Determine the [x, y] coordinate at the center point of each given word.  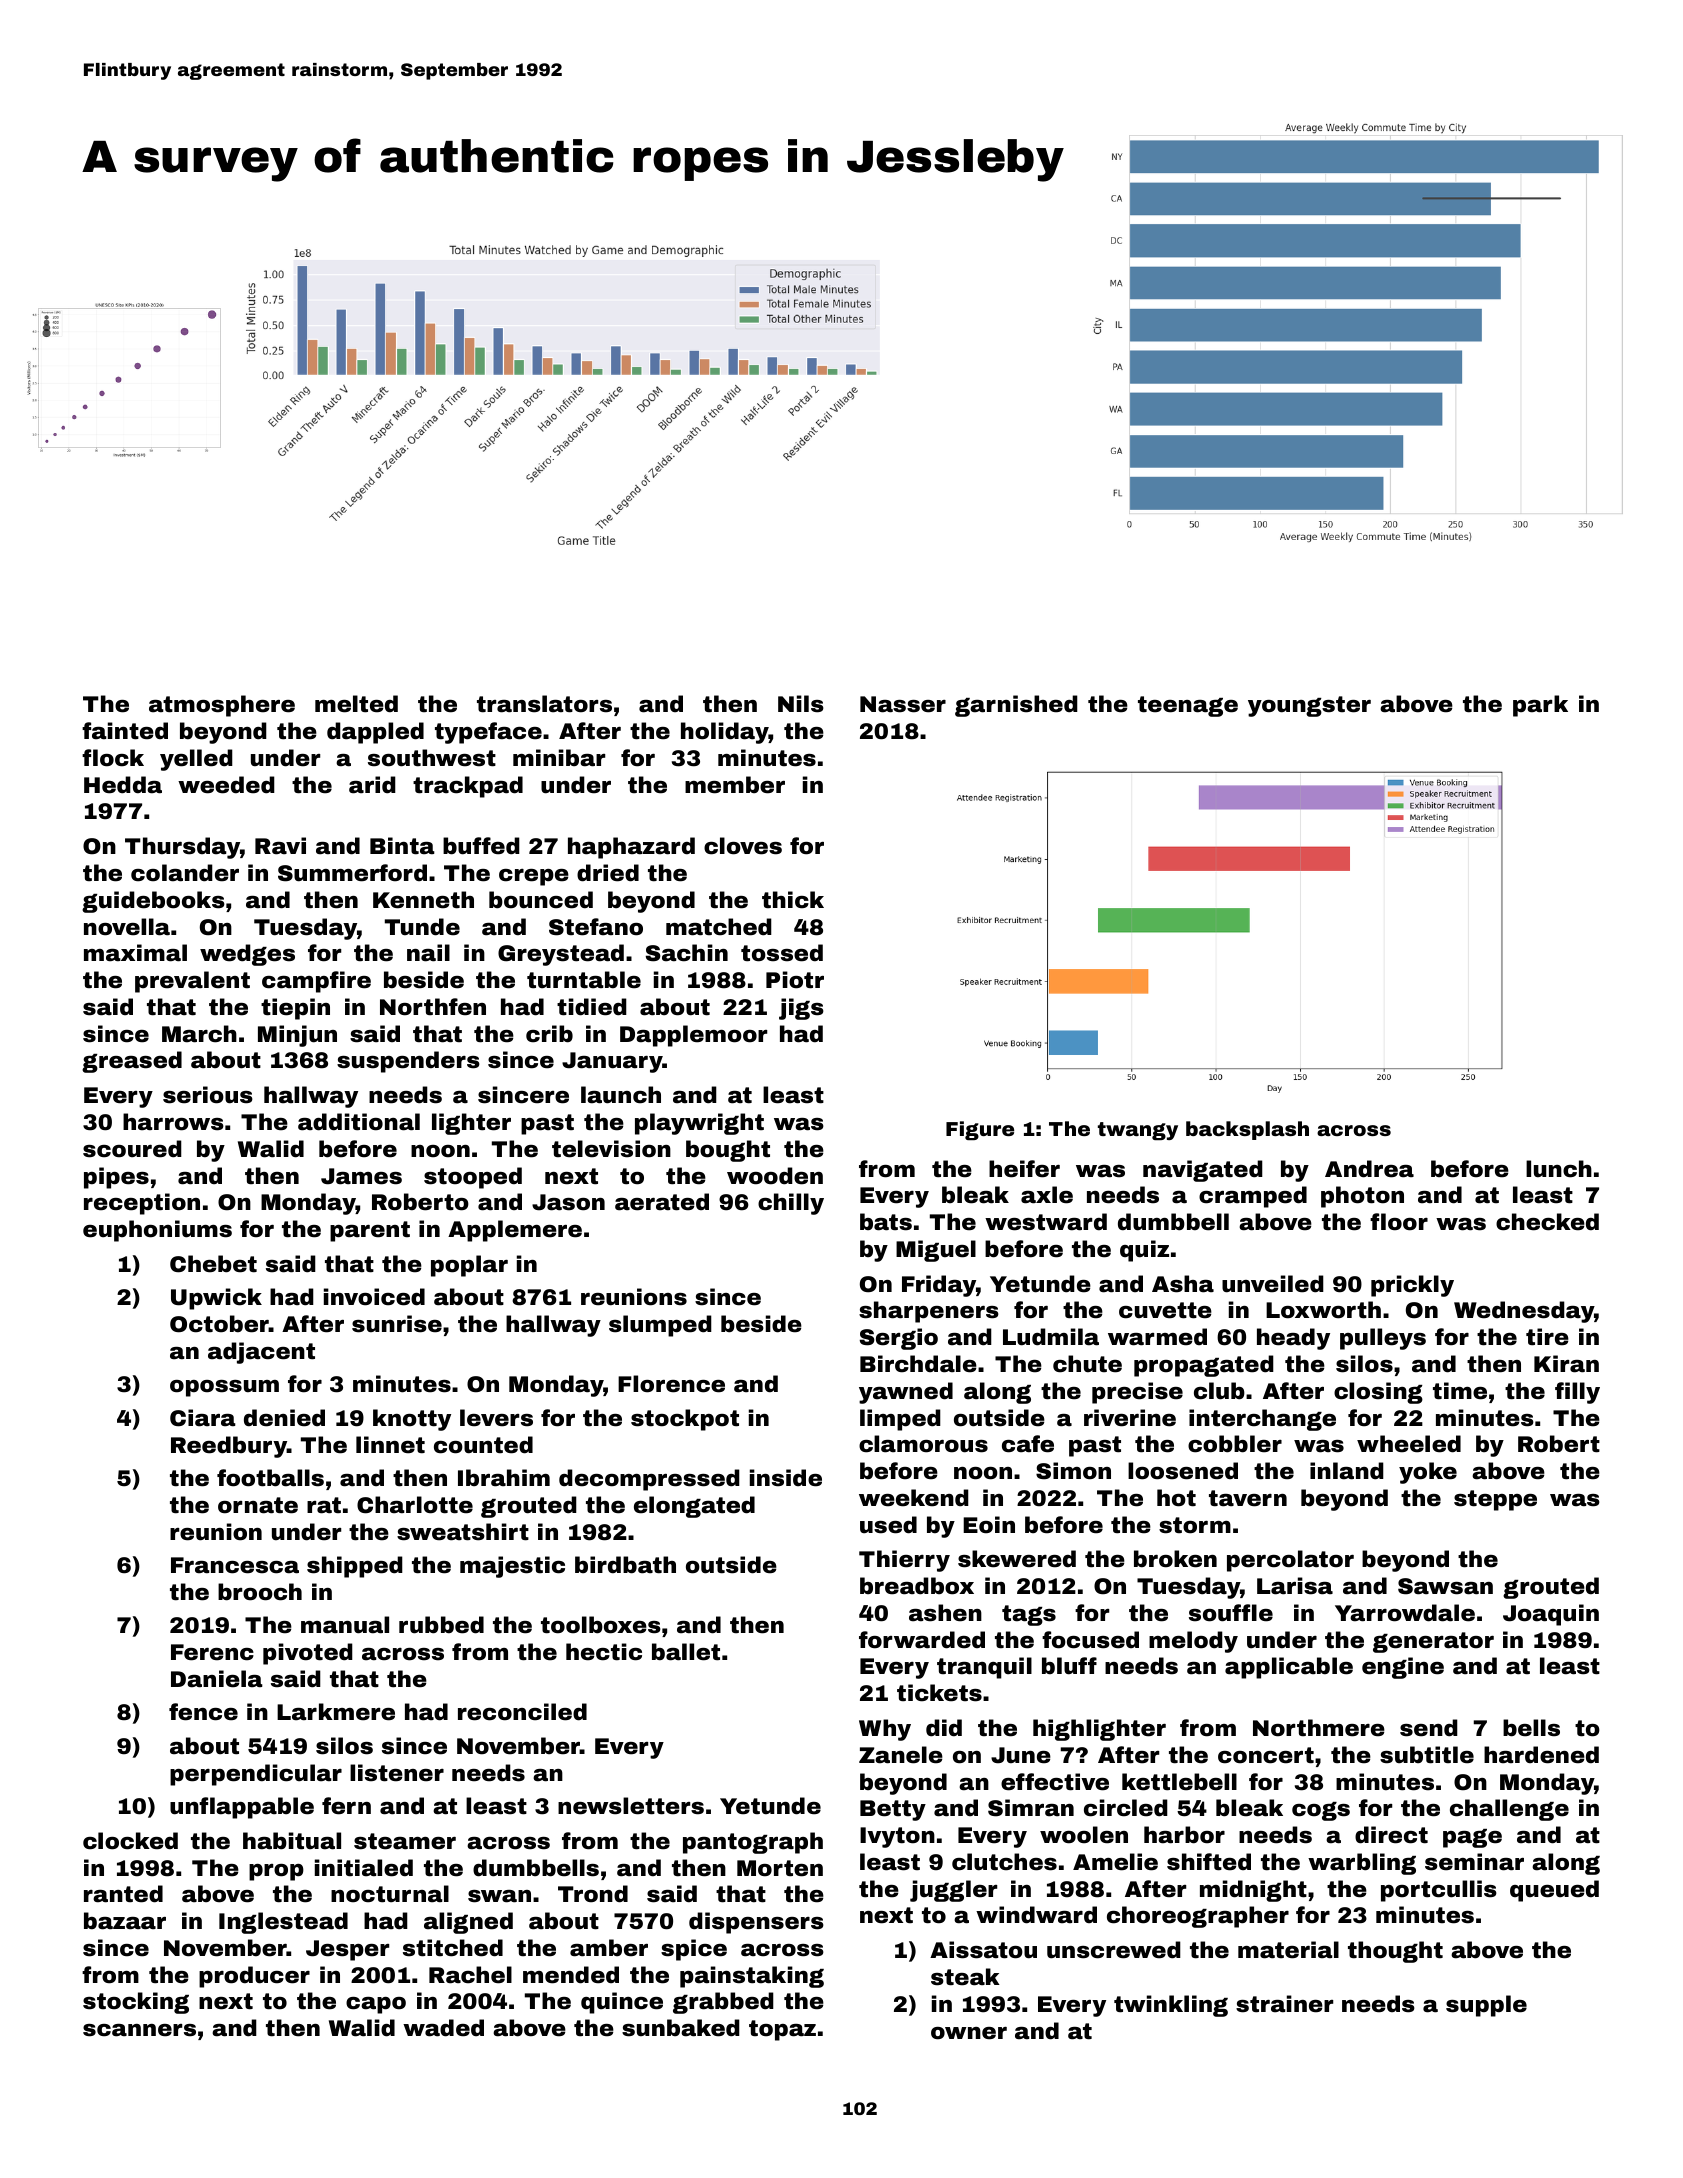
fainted [125, 731]
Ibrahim [504, 1478]
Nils [801, 704]
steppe [1495, 1500]
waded [443, 2028]
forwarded [922, 1640]
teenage [1188, 706]
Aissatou [983, 1950]
